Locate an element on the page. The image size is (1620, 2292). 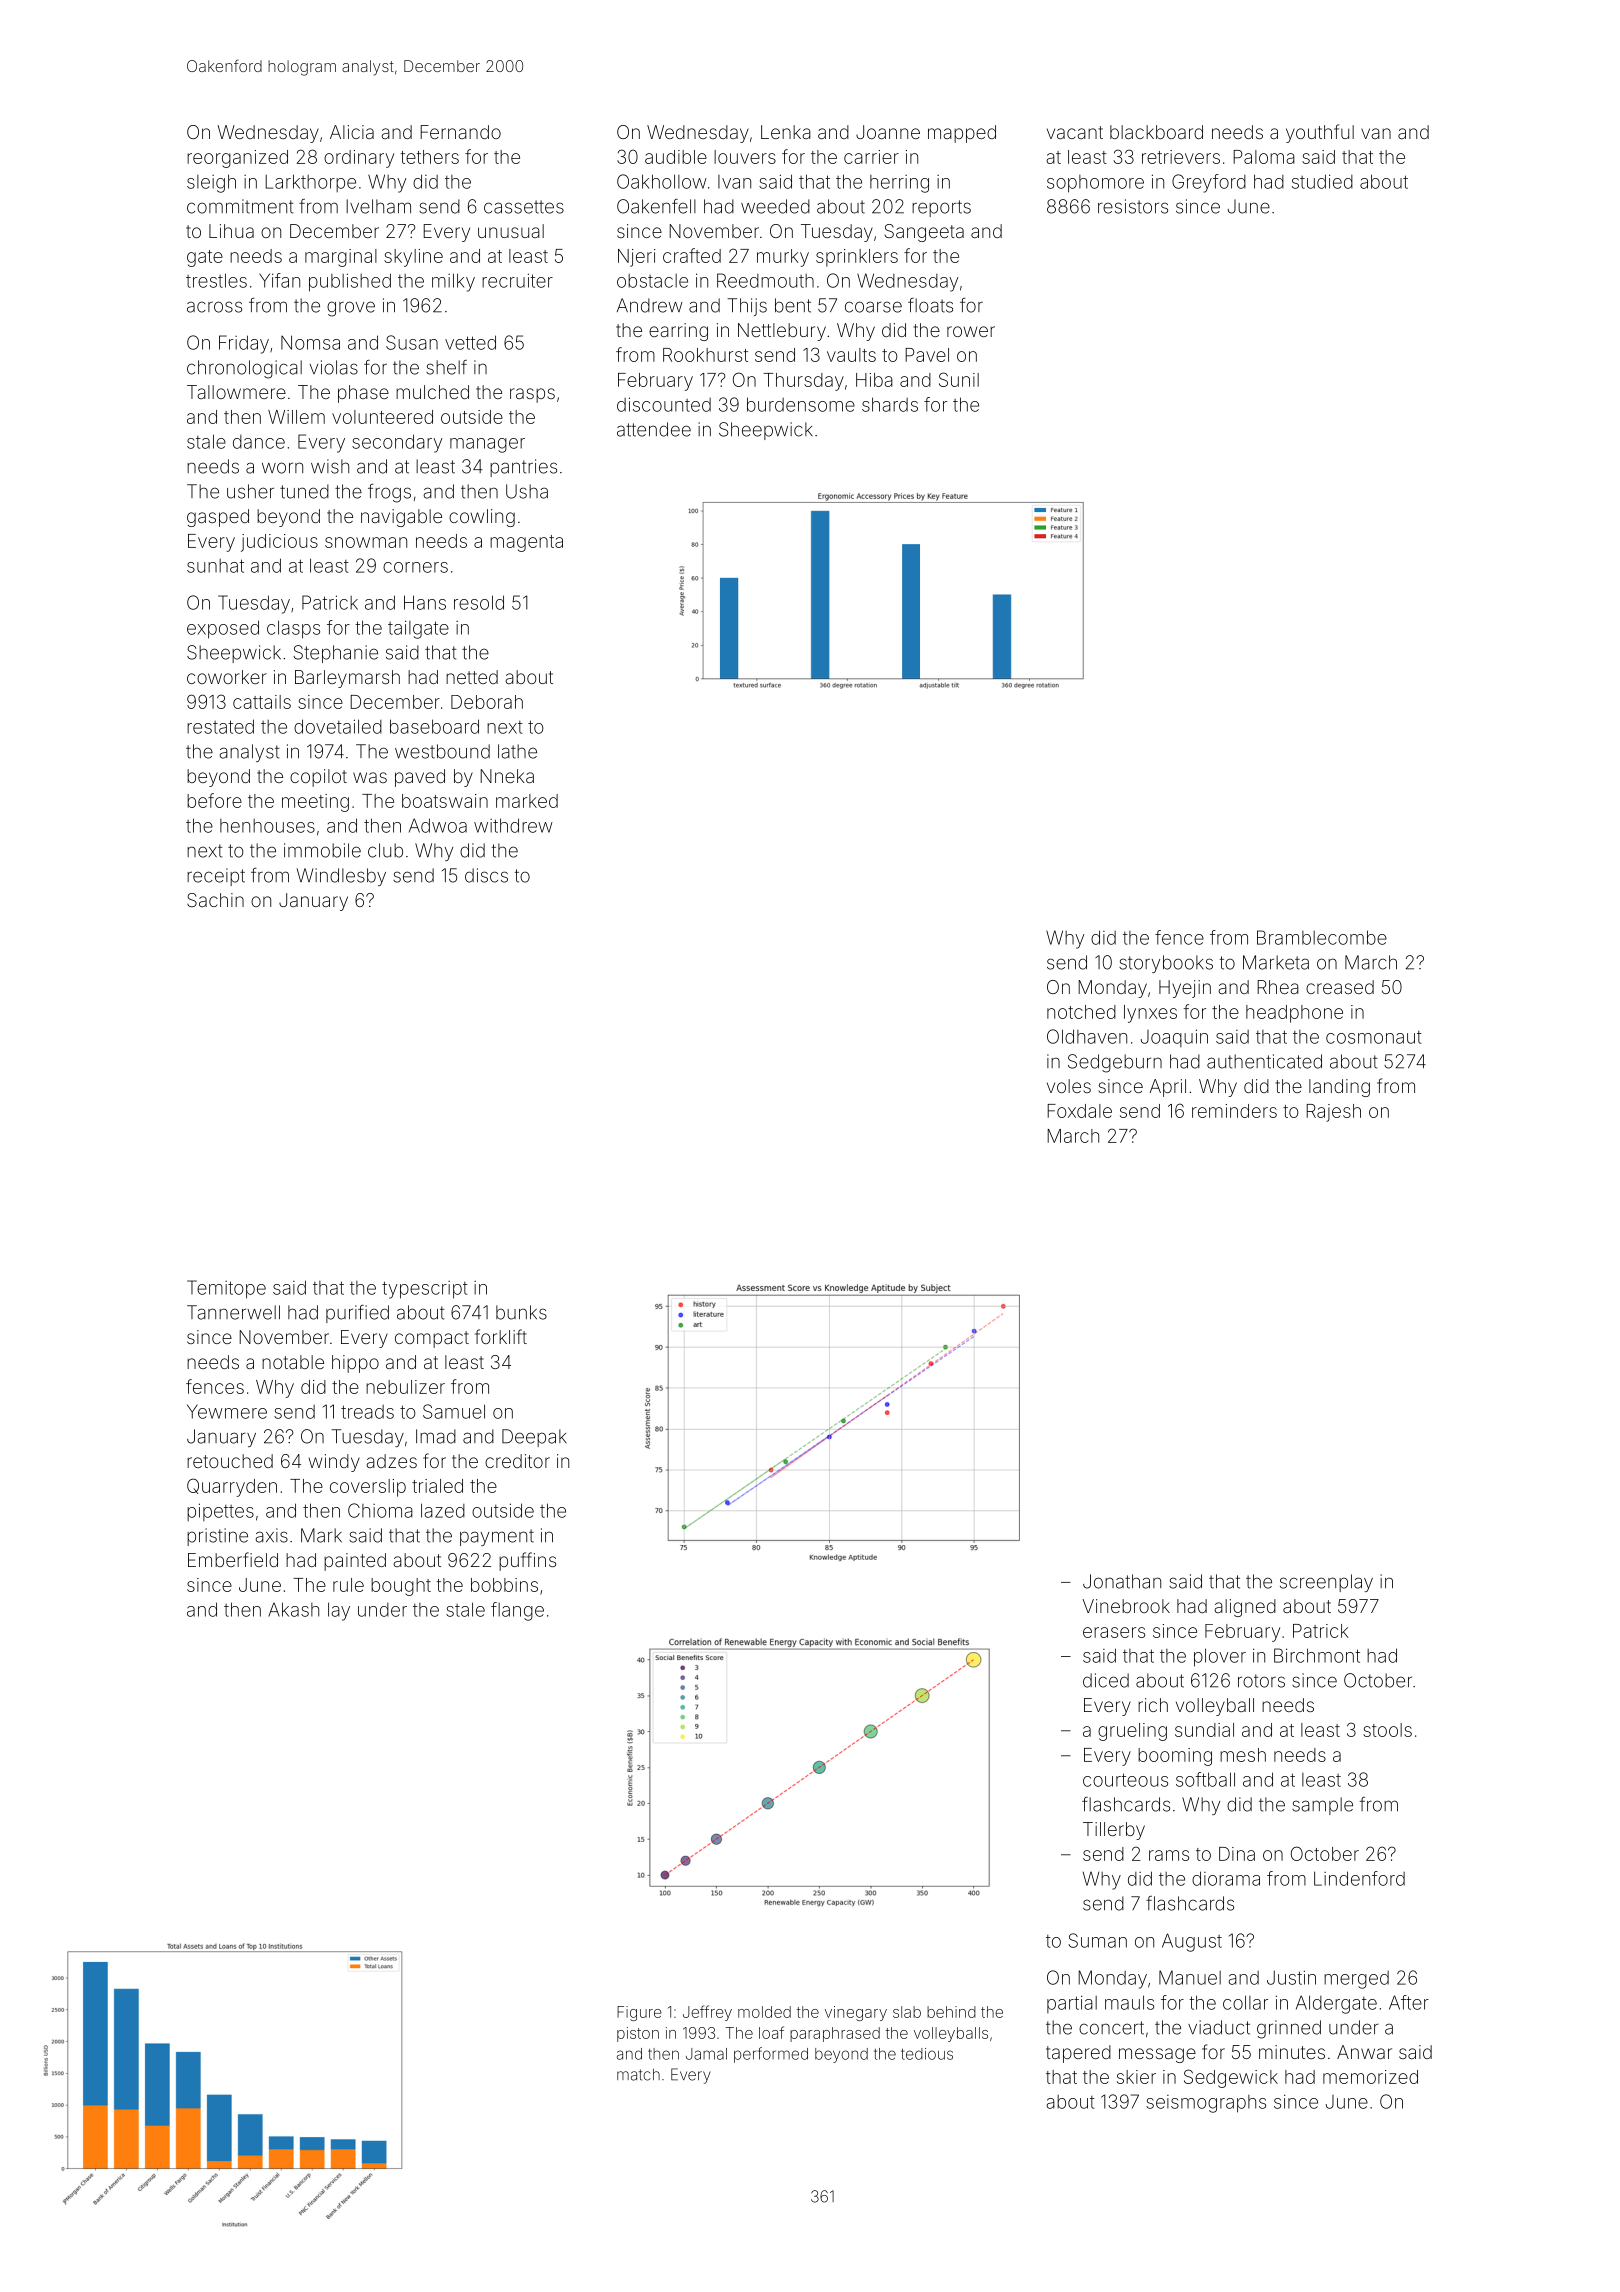
exposed is located at coordinates (223, 629).
